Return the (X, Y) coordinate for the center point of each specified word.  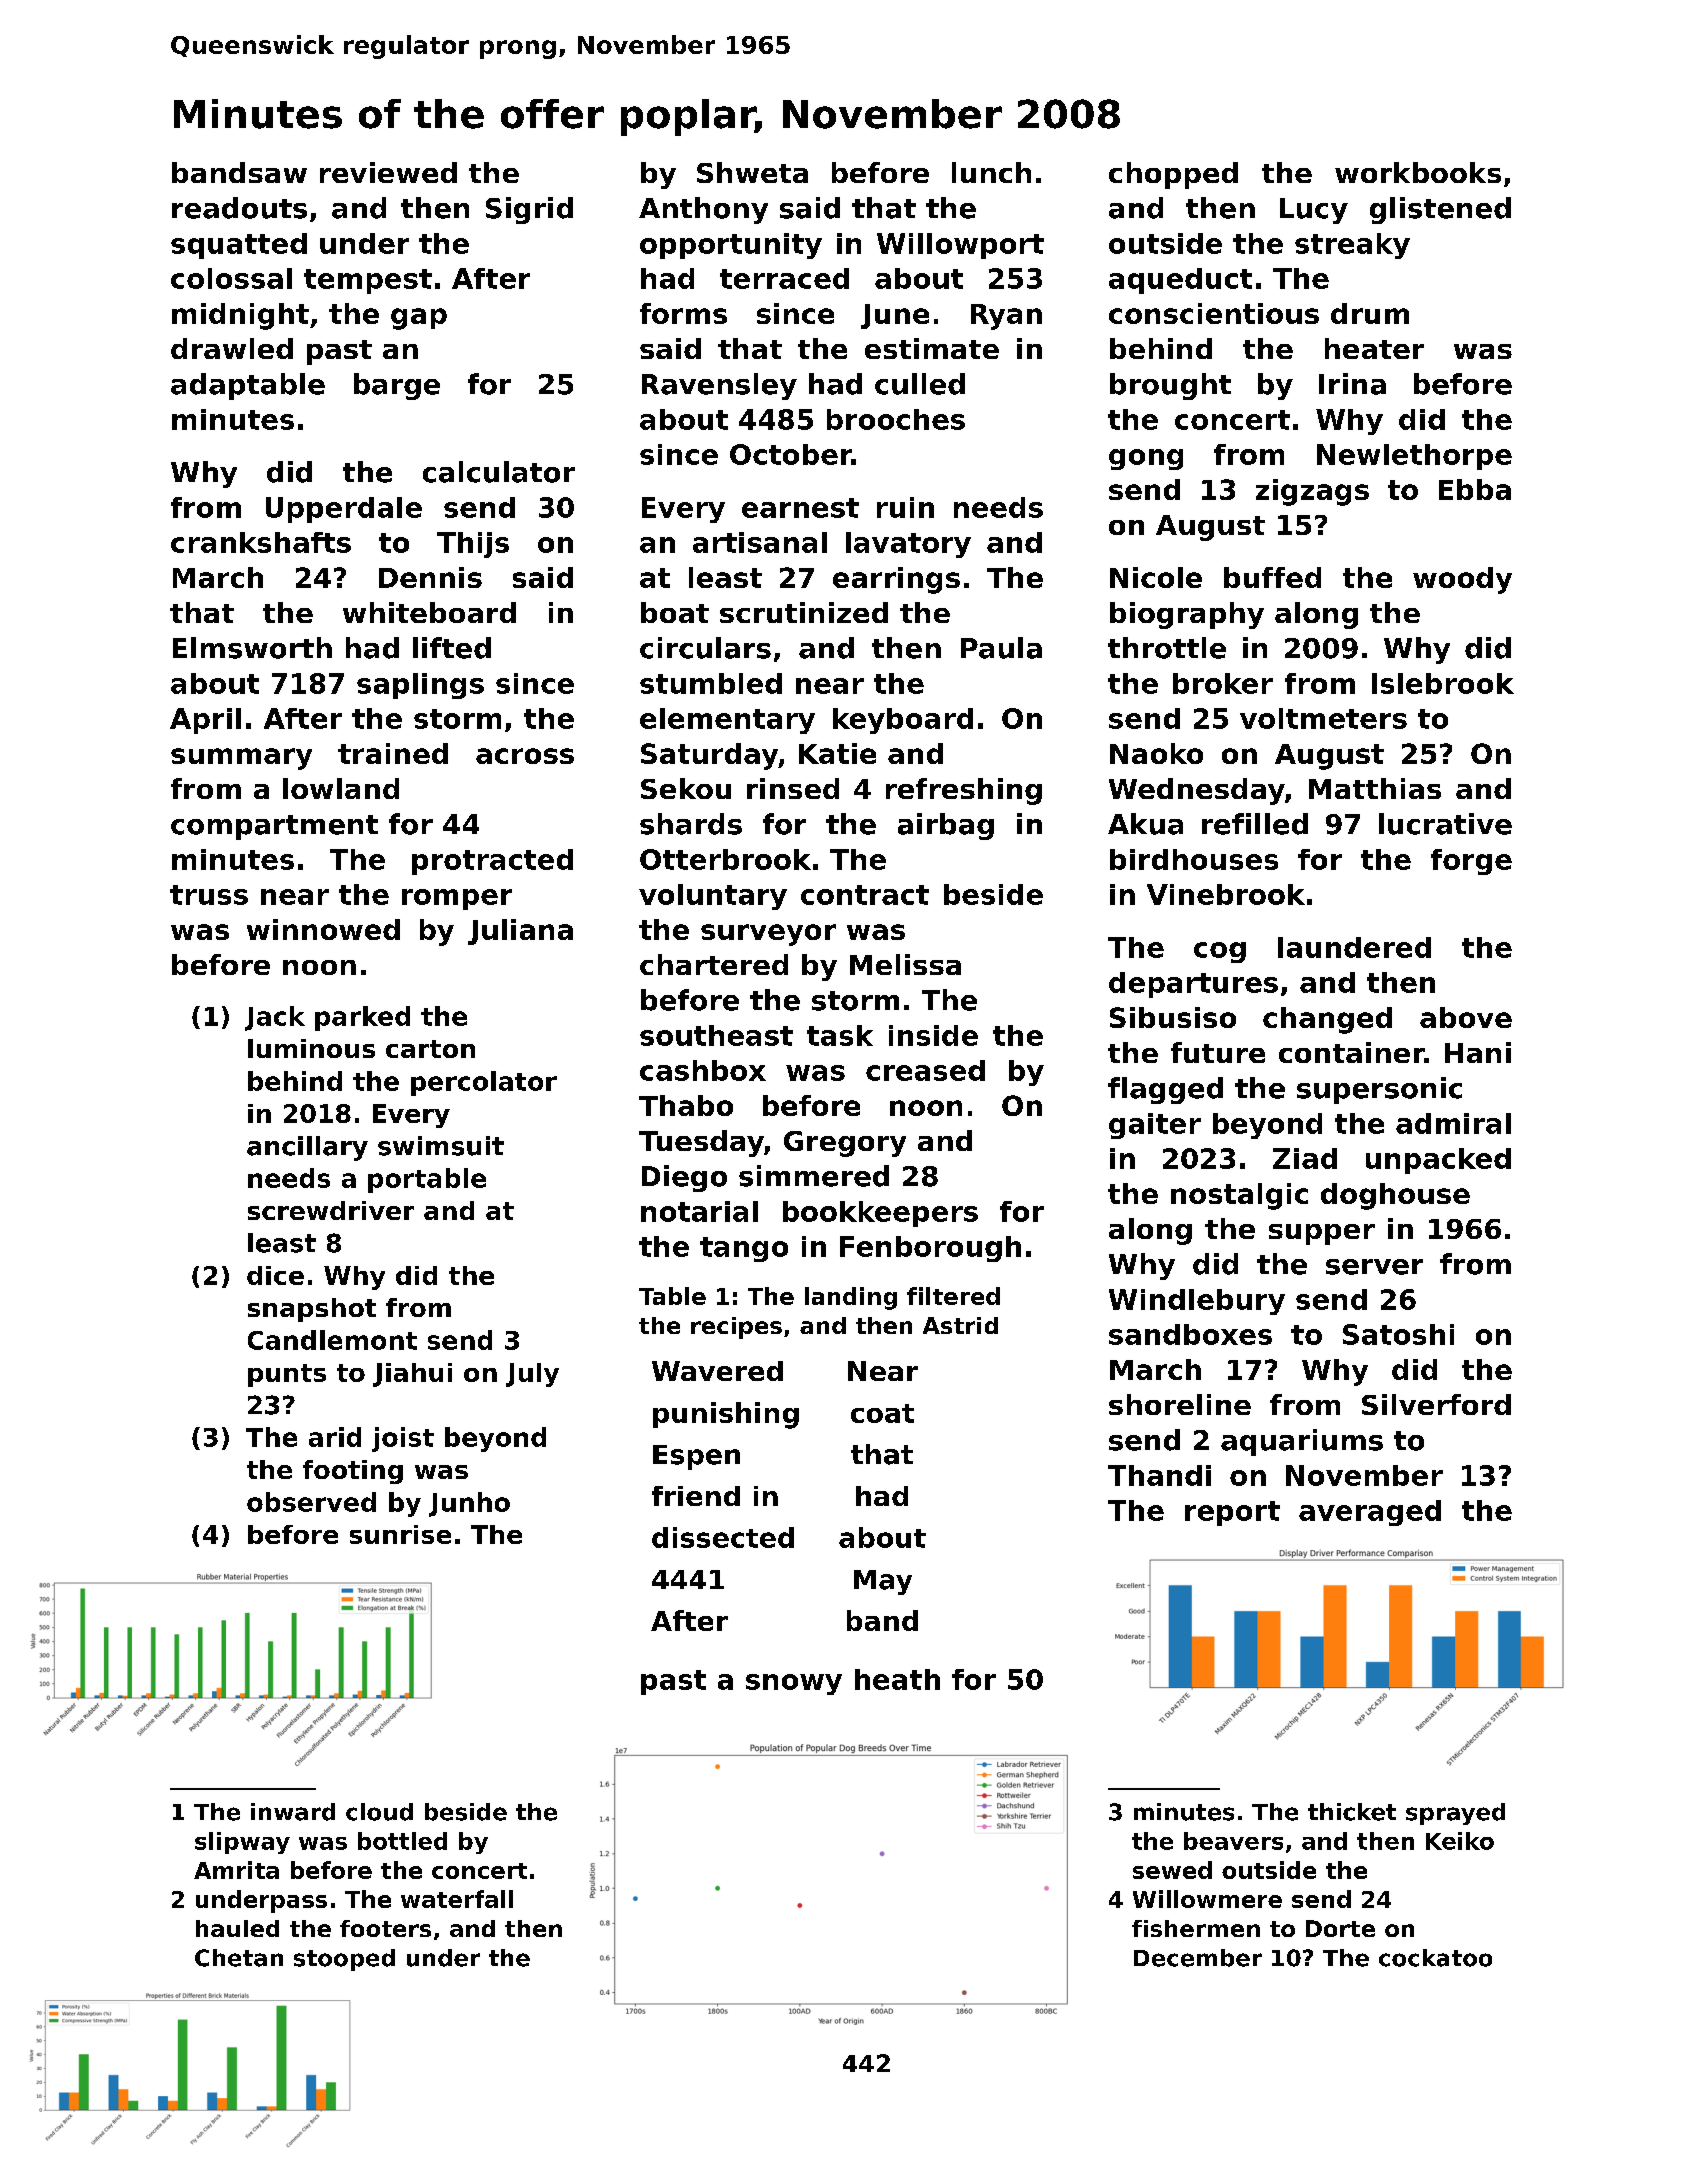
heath (897, 1679)
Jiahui (412, 1375)
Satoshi (1398, 1334)
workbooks (1418, 172)
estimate (932, 348)
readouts (239, 208)
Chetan (239, 1958)
